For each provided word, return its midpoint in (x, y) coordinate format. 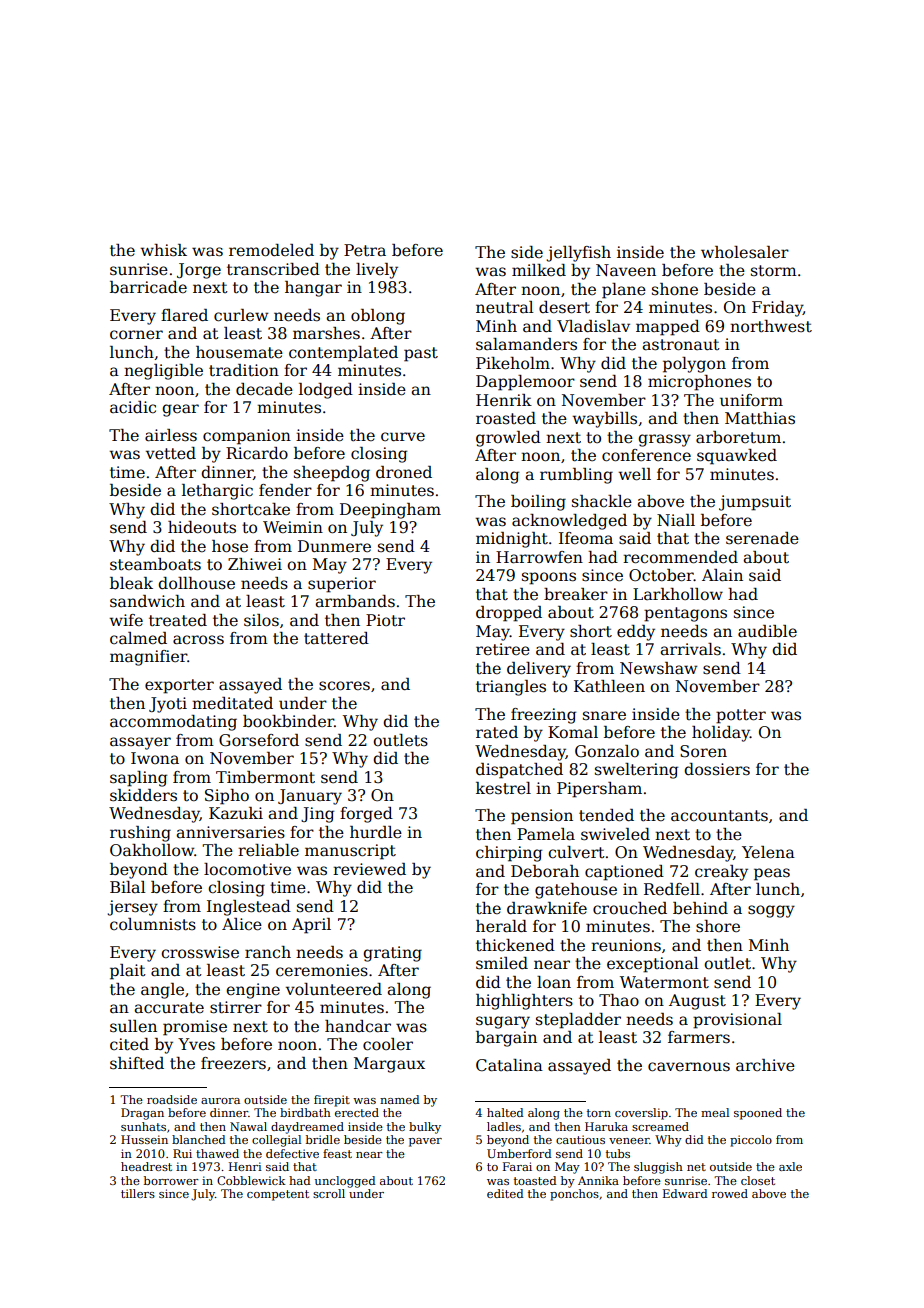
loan (554, 982)
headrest (146, 1166)
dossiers (717, 769)
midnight (512, 540)
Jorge (199, 271)
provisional (737, 1021)
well (634, 474)
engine (253, 991)
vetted (171, 453)
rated (497, 732)
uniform (751, 400)
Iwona (155, 758)
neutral (505, 307)
